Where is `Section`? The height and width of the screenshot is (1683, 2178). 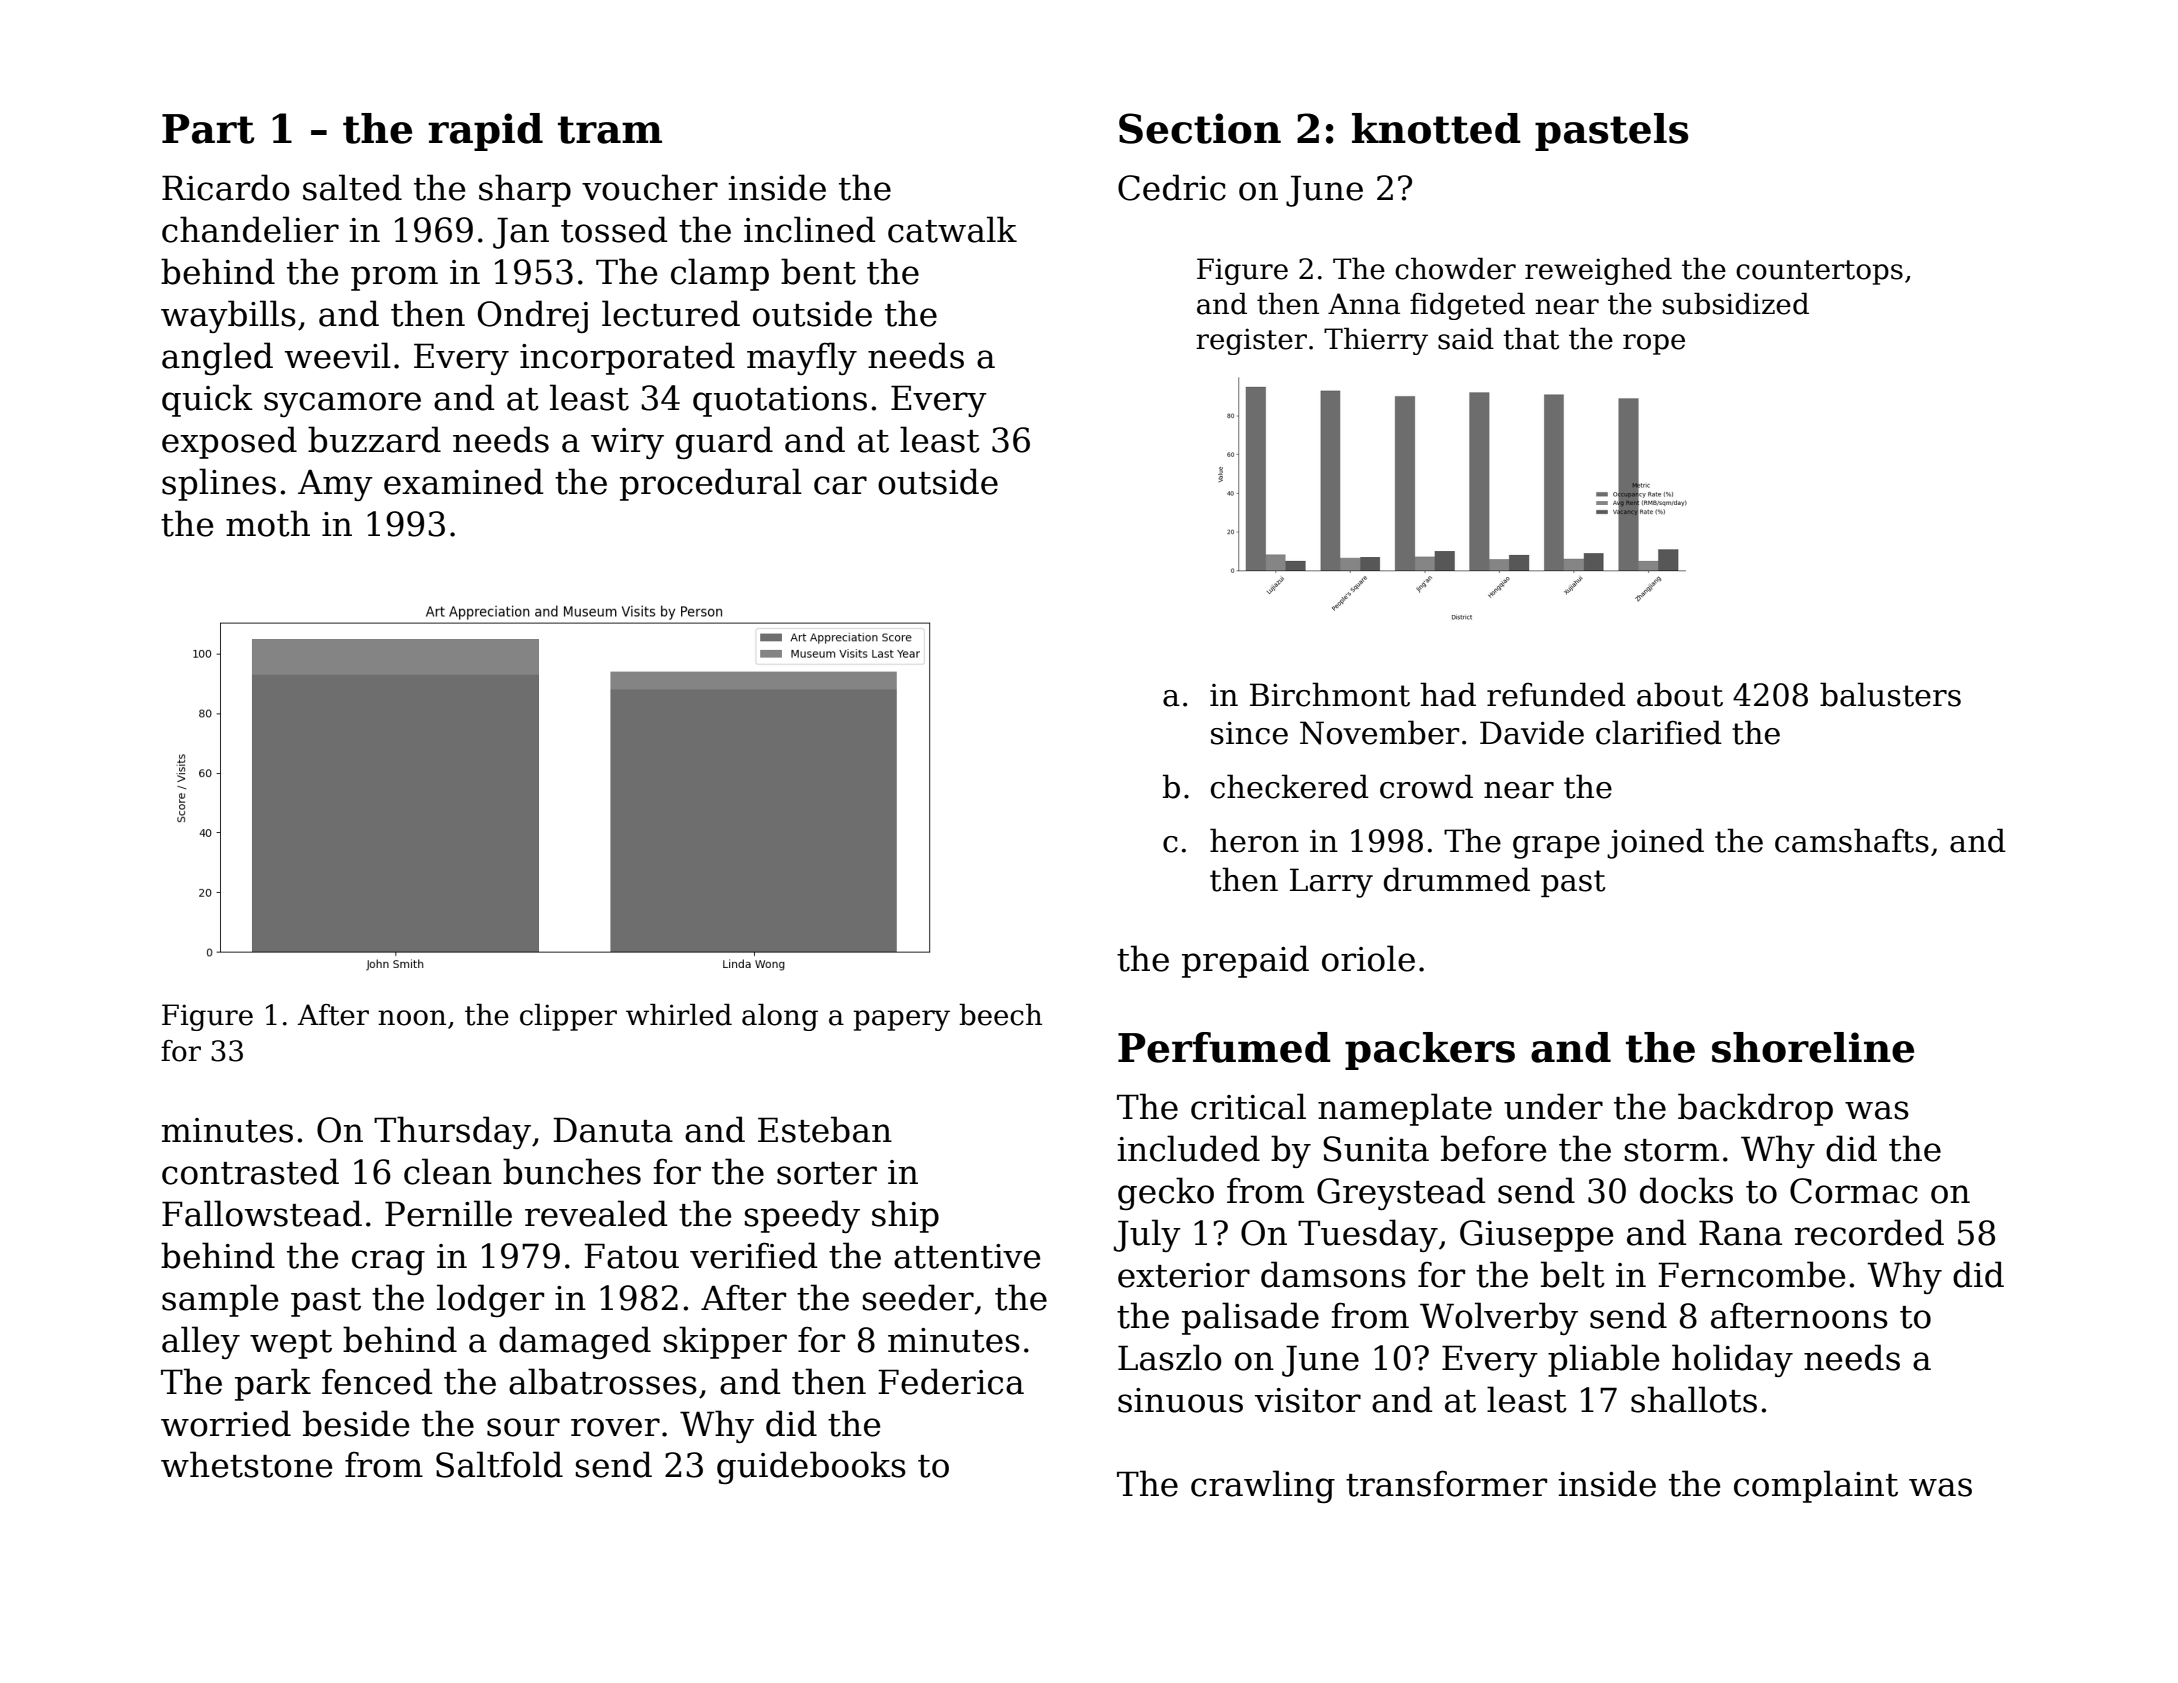 Section is located at coordinates (1200, 128).
